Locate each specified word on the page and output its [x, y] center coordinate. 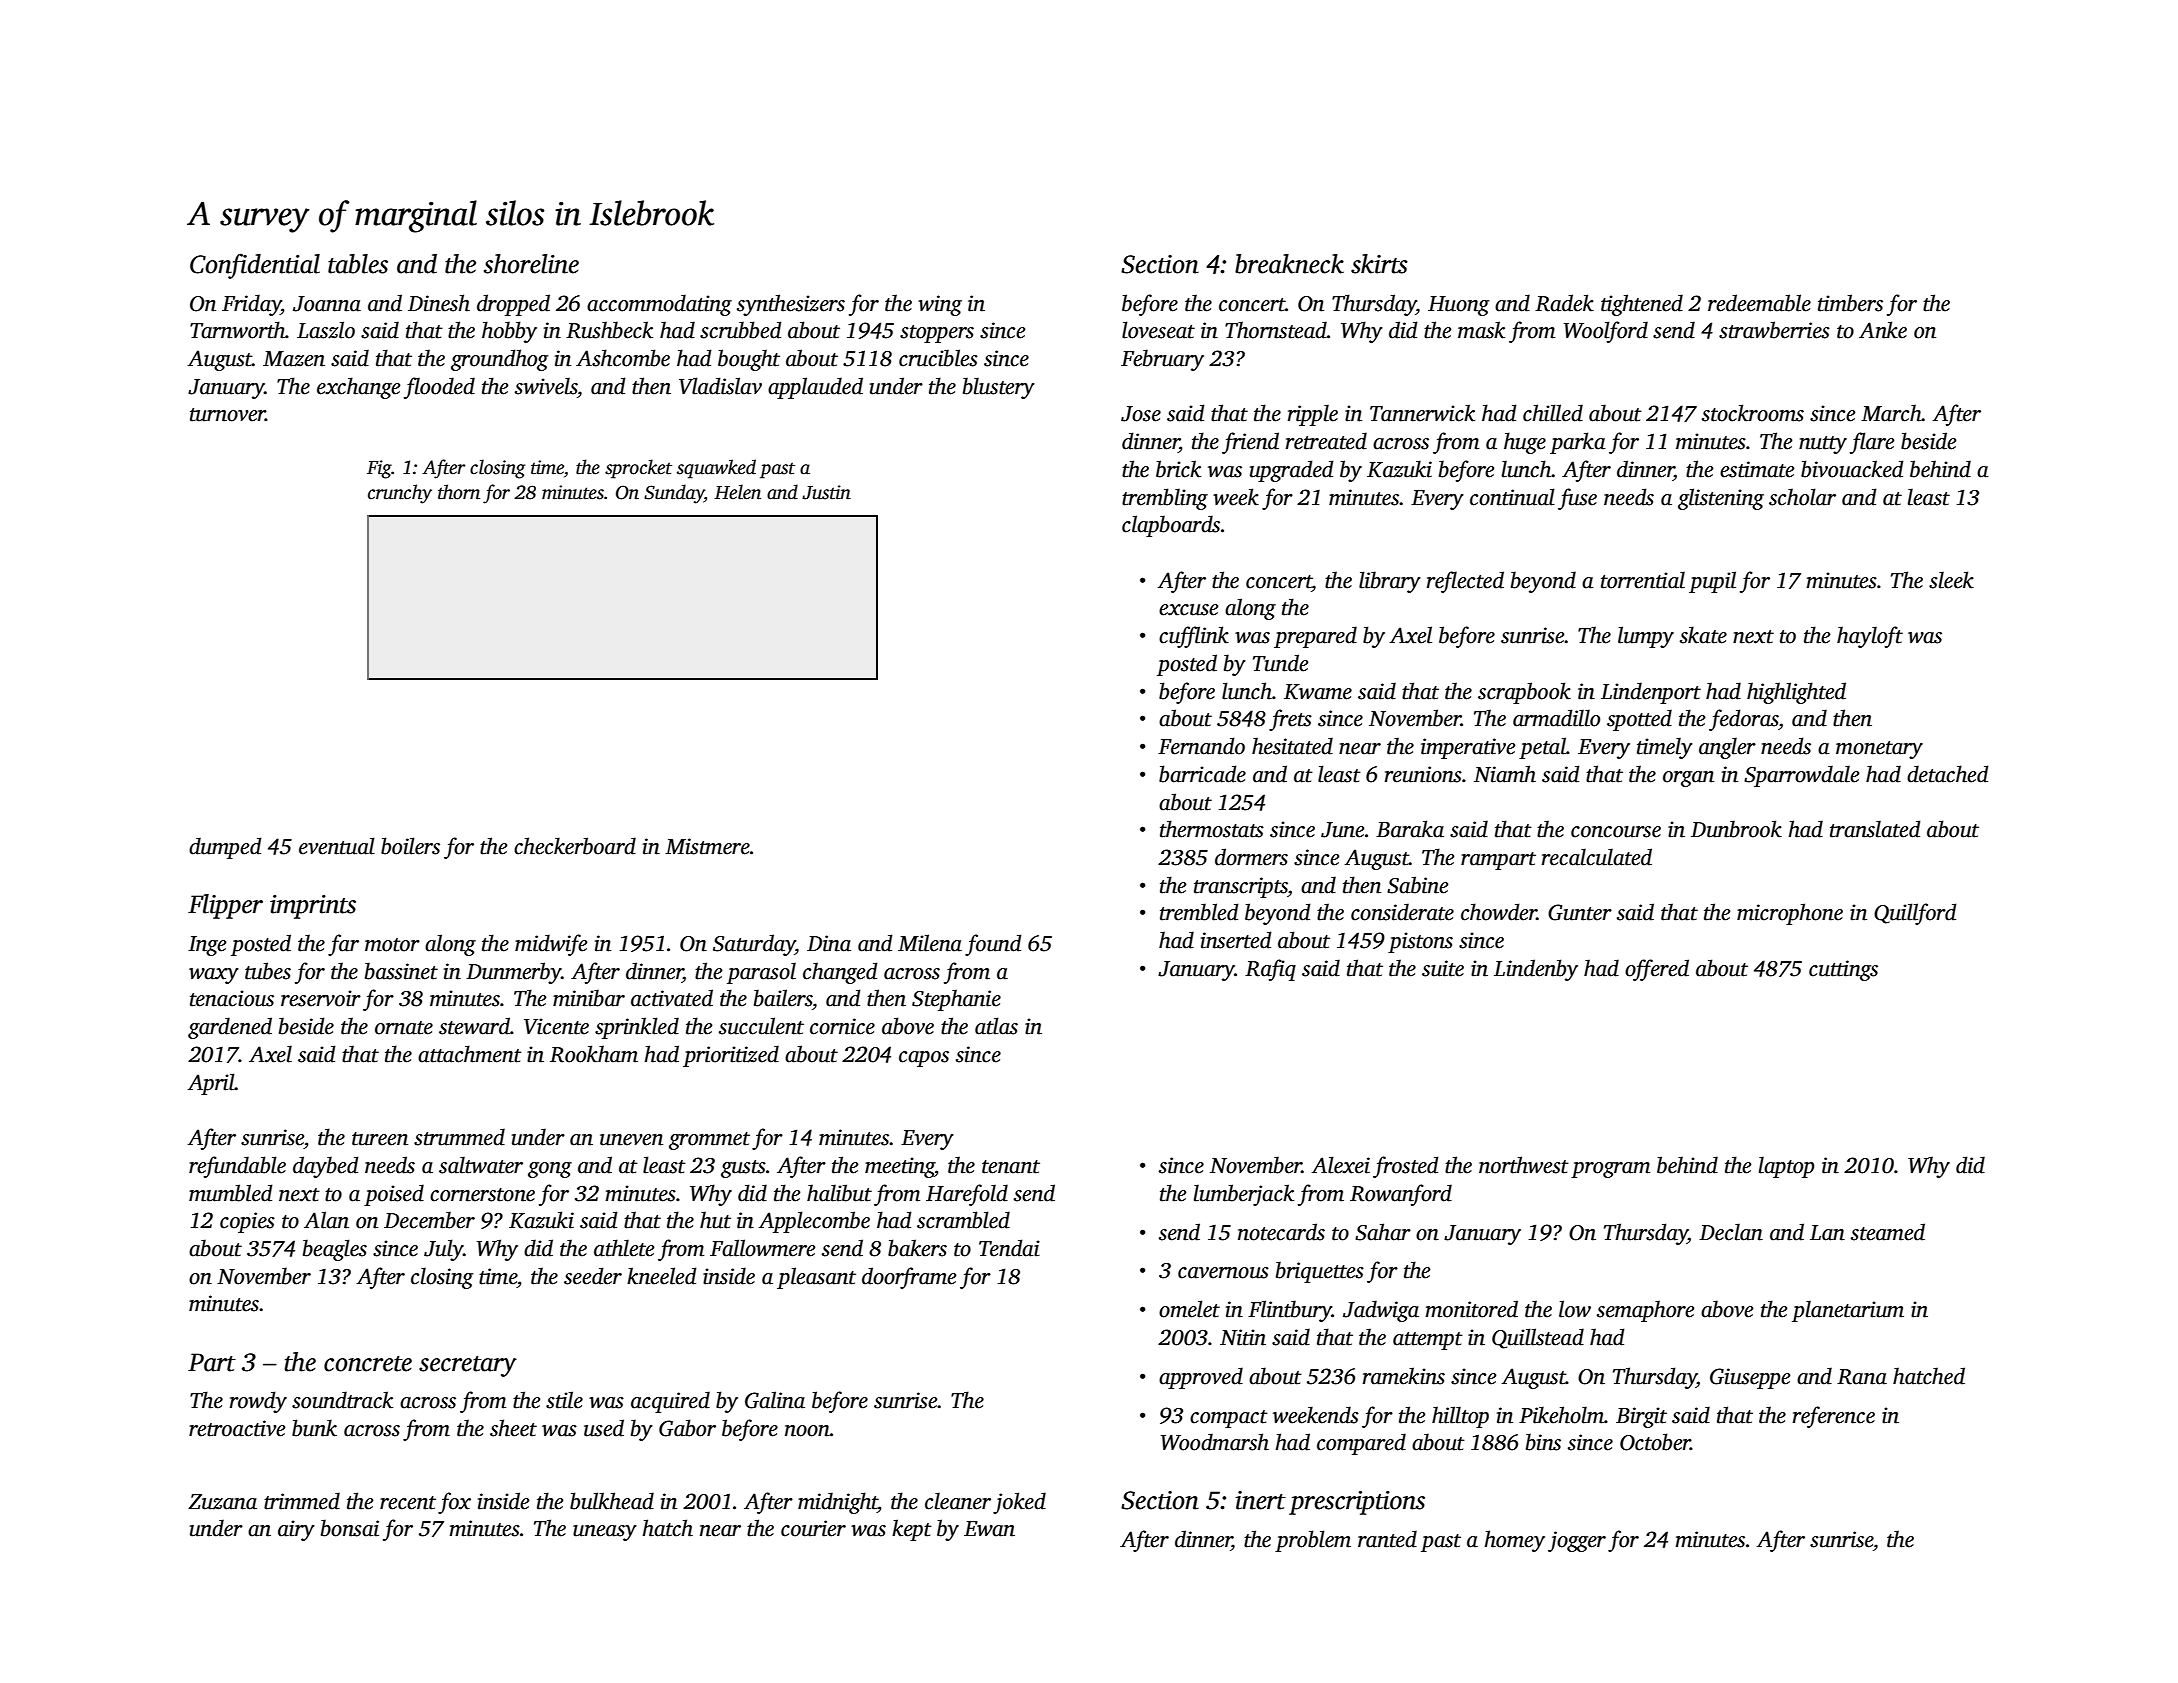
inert [1260, 1500]
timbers [1850, 303]
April [211, 1084]
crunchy [400, 494]
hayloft [1870, 637]
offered [1657, 970]
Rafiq [1270, 970]
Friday [251, 305]
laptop [1786, 1167]
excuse [1188, 610]
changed [840, 973]
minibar [589, 998]
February [1162, 360]
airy [296, 1530]
